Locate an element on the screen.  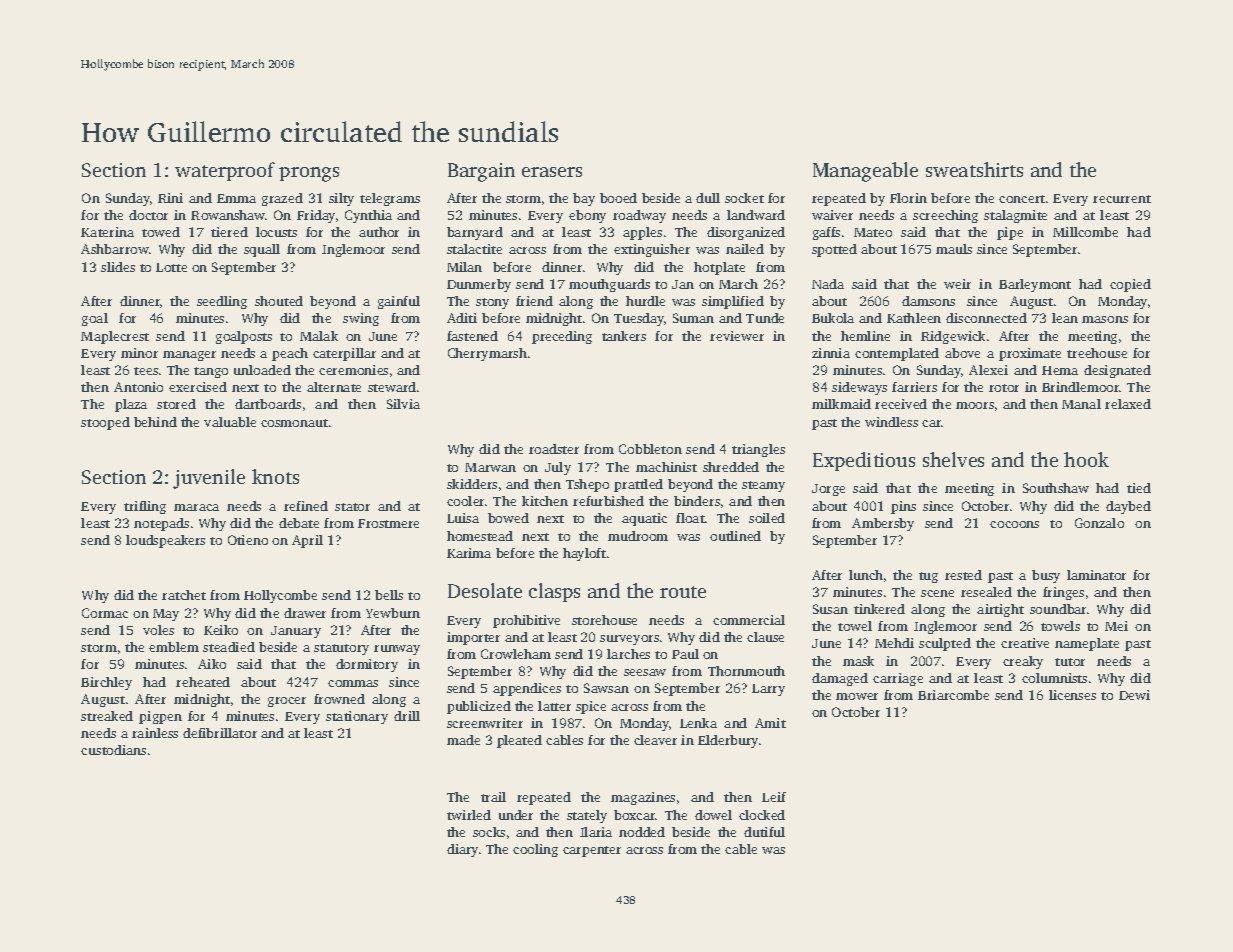
Maplecrest is located at coordinates (115, 337).
